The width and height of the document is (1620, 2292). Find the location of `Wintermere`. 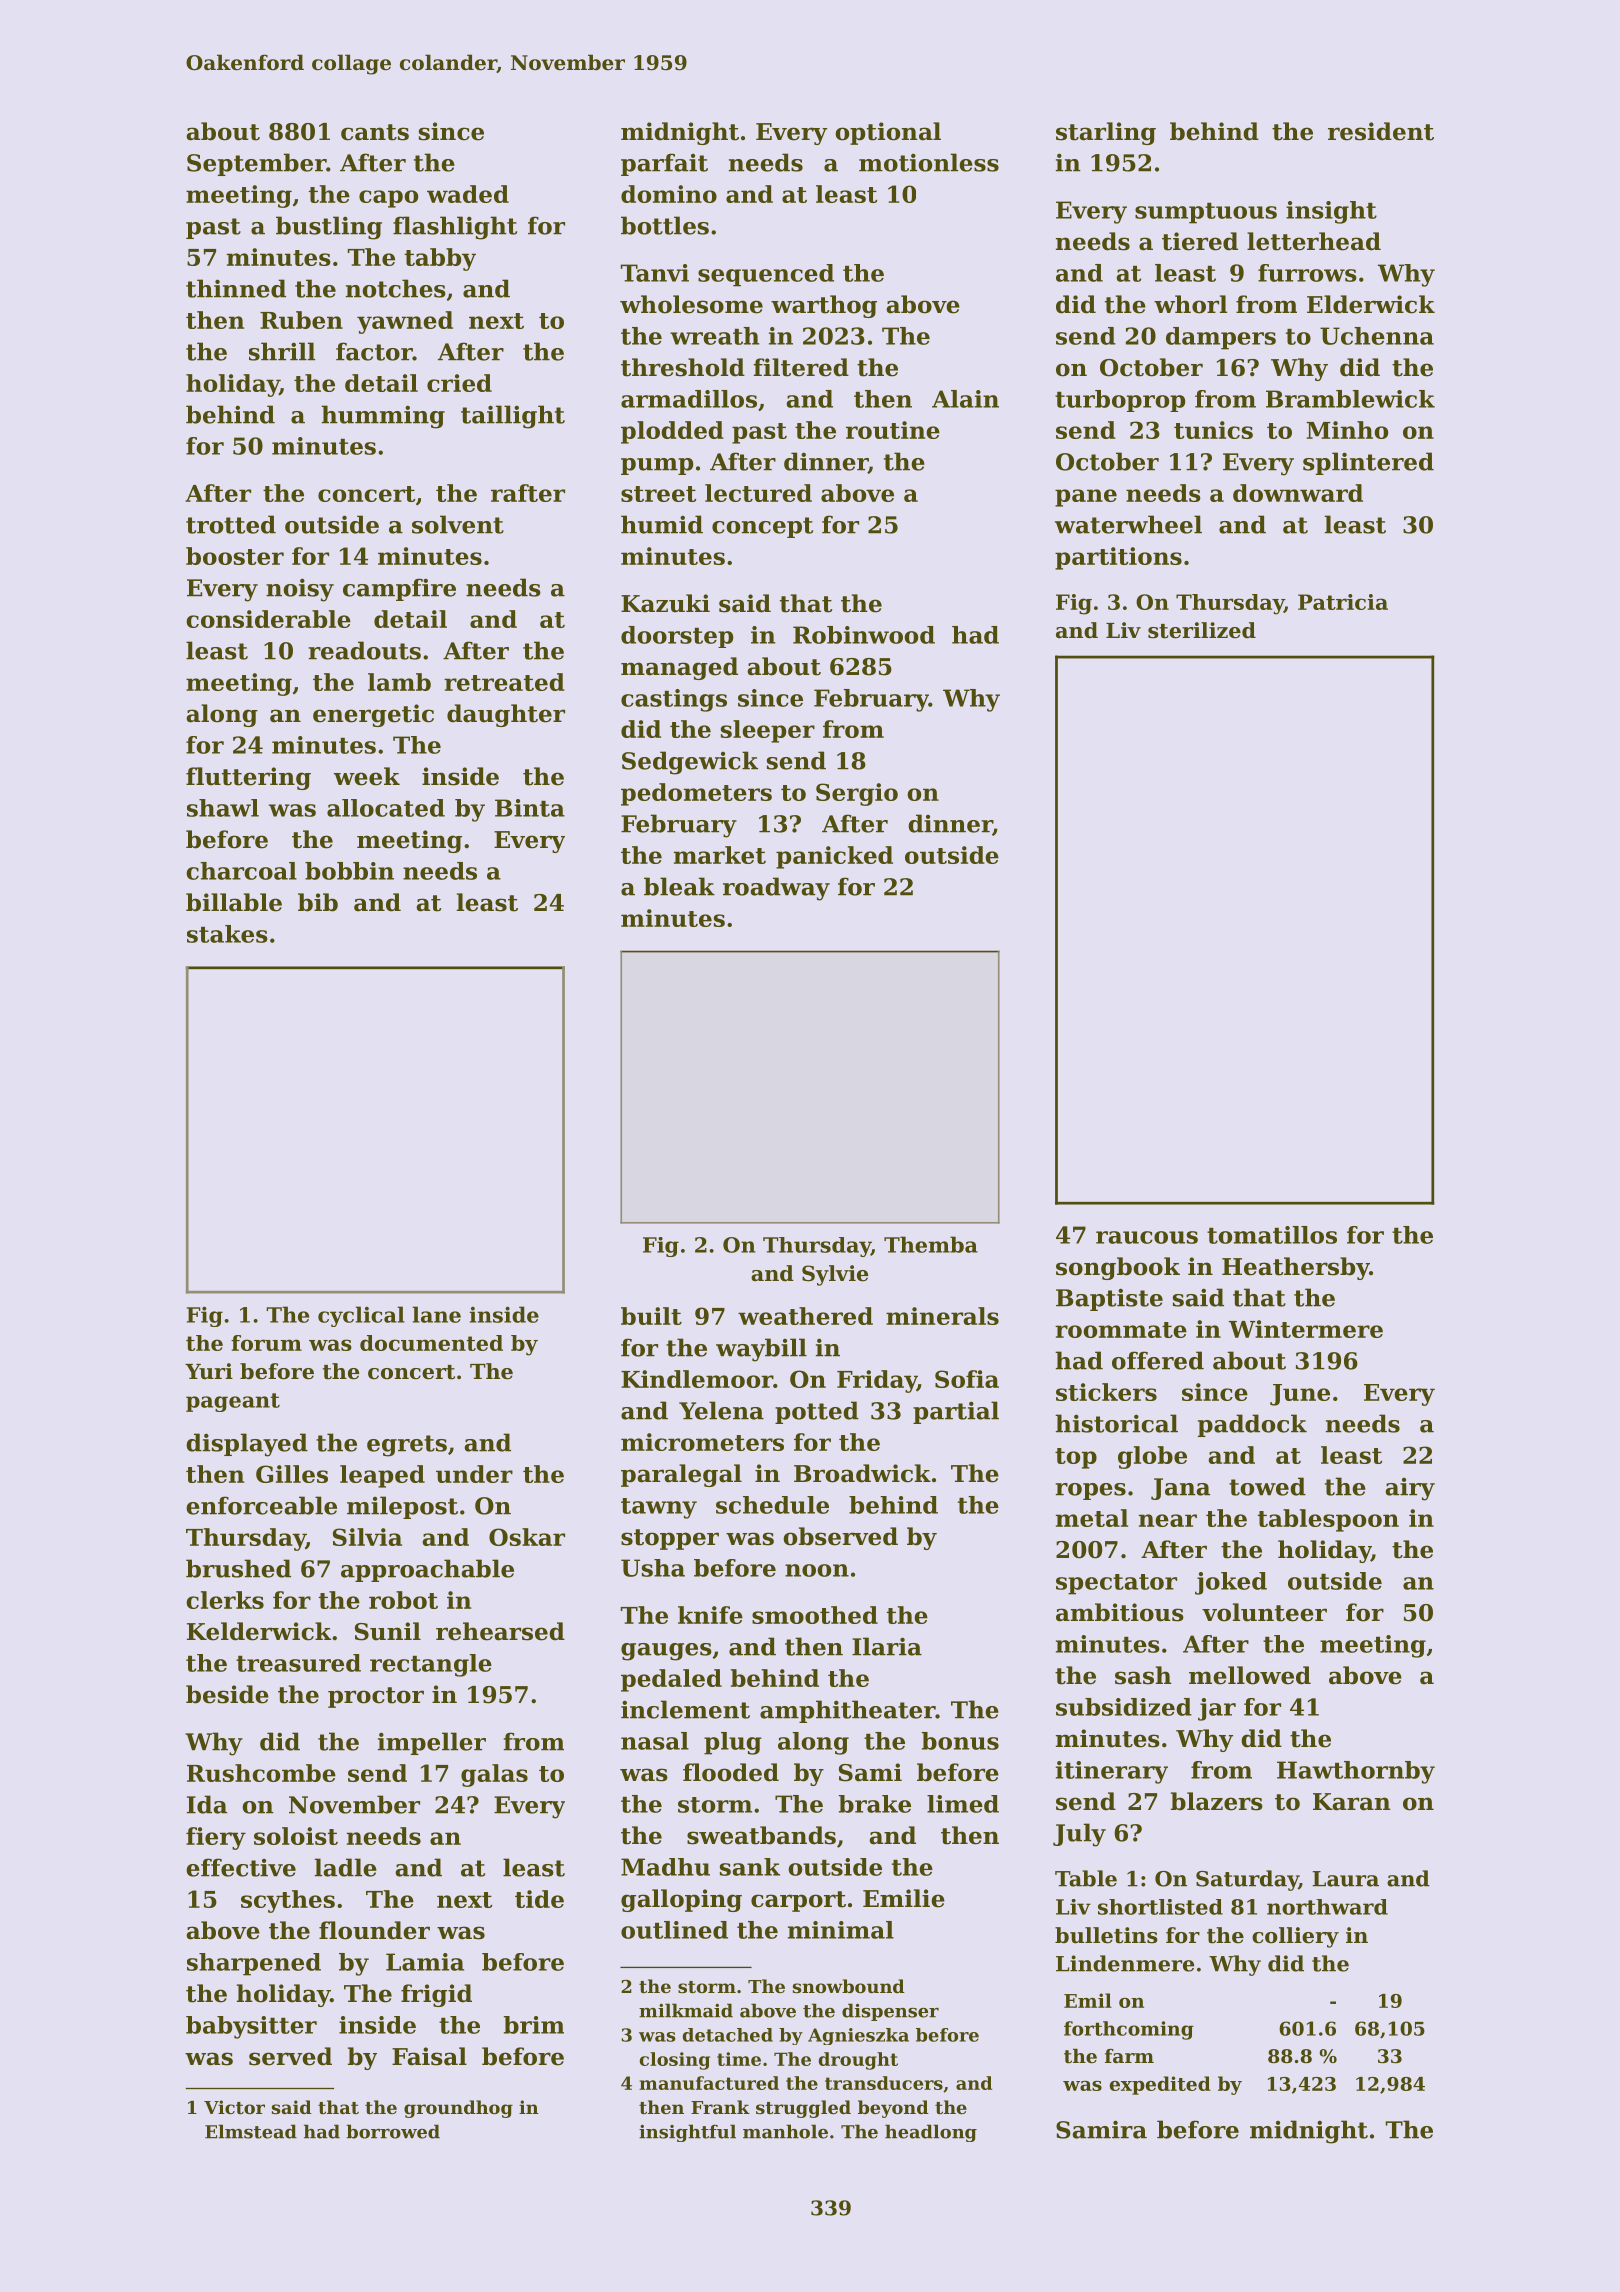

Wintermere is located at coordinates (1306, 1329).
